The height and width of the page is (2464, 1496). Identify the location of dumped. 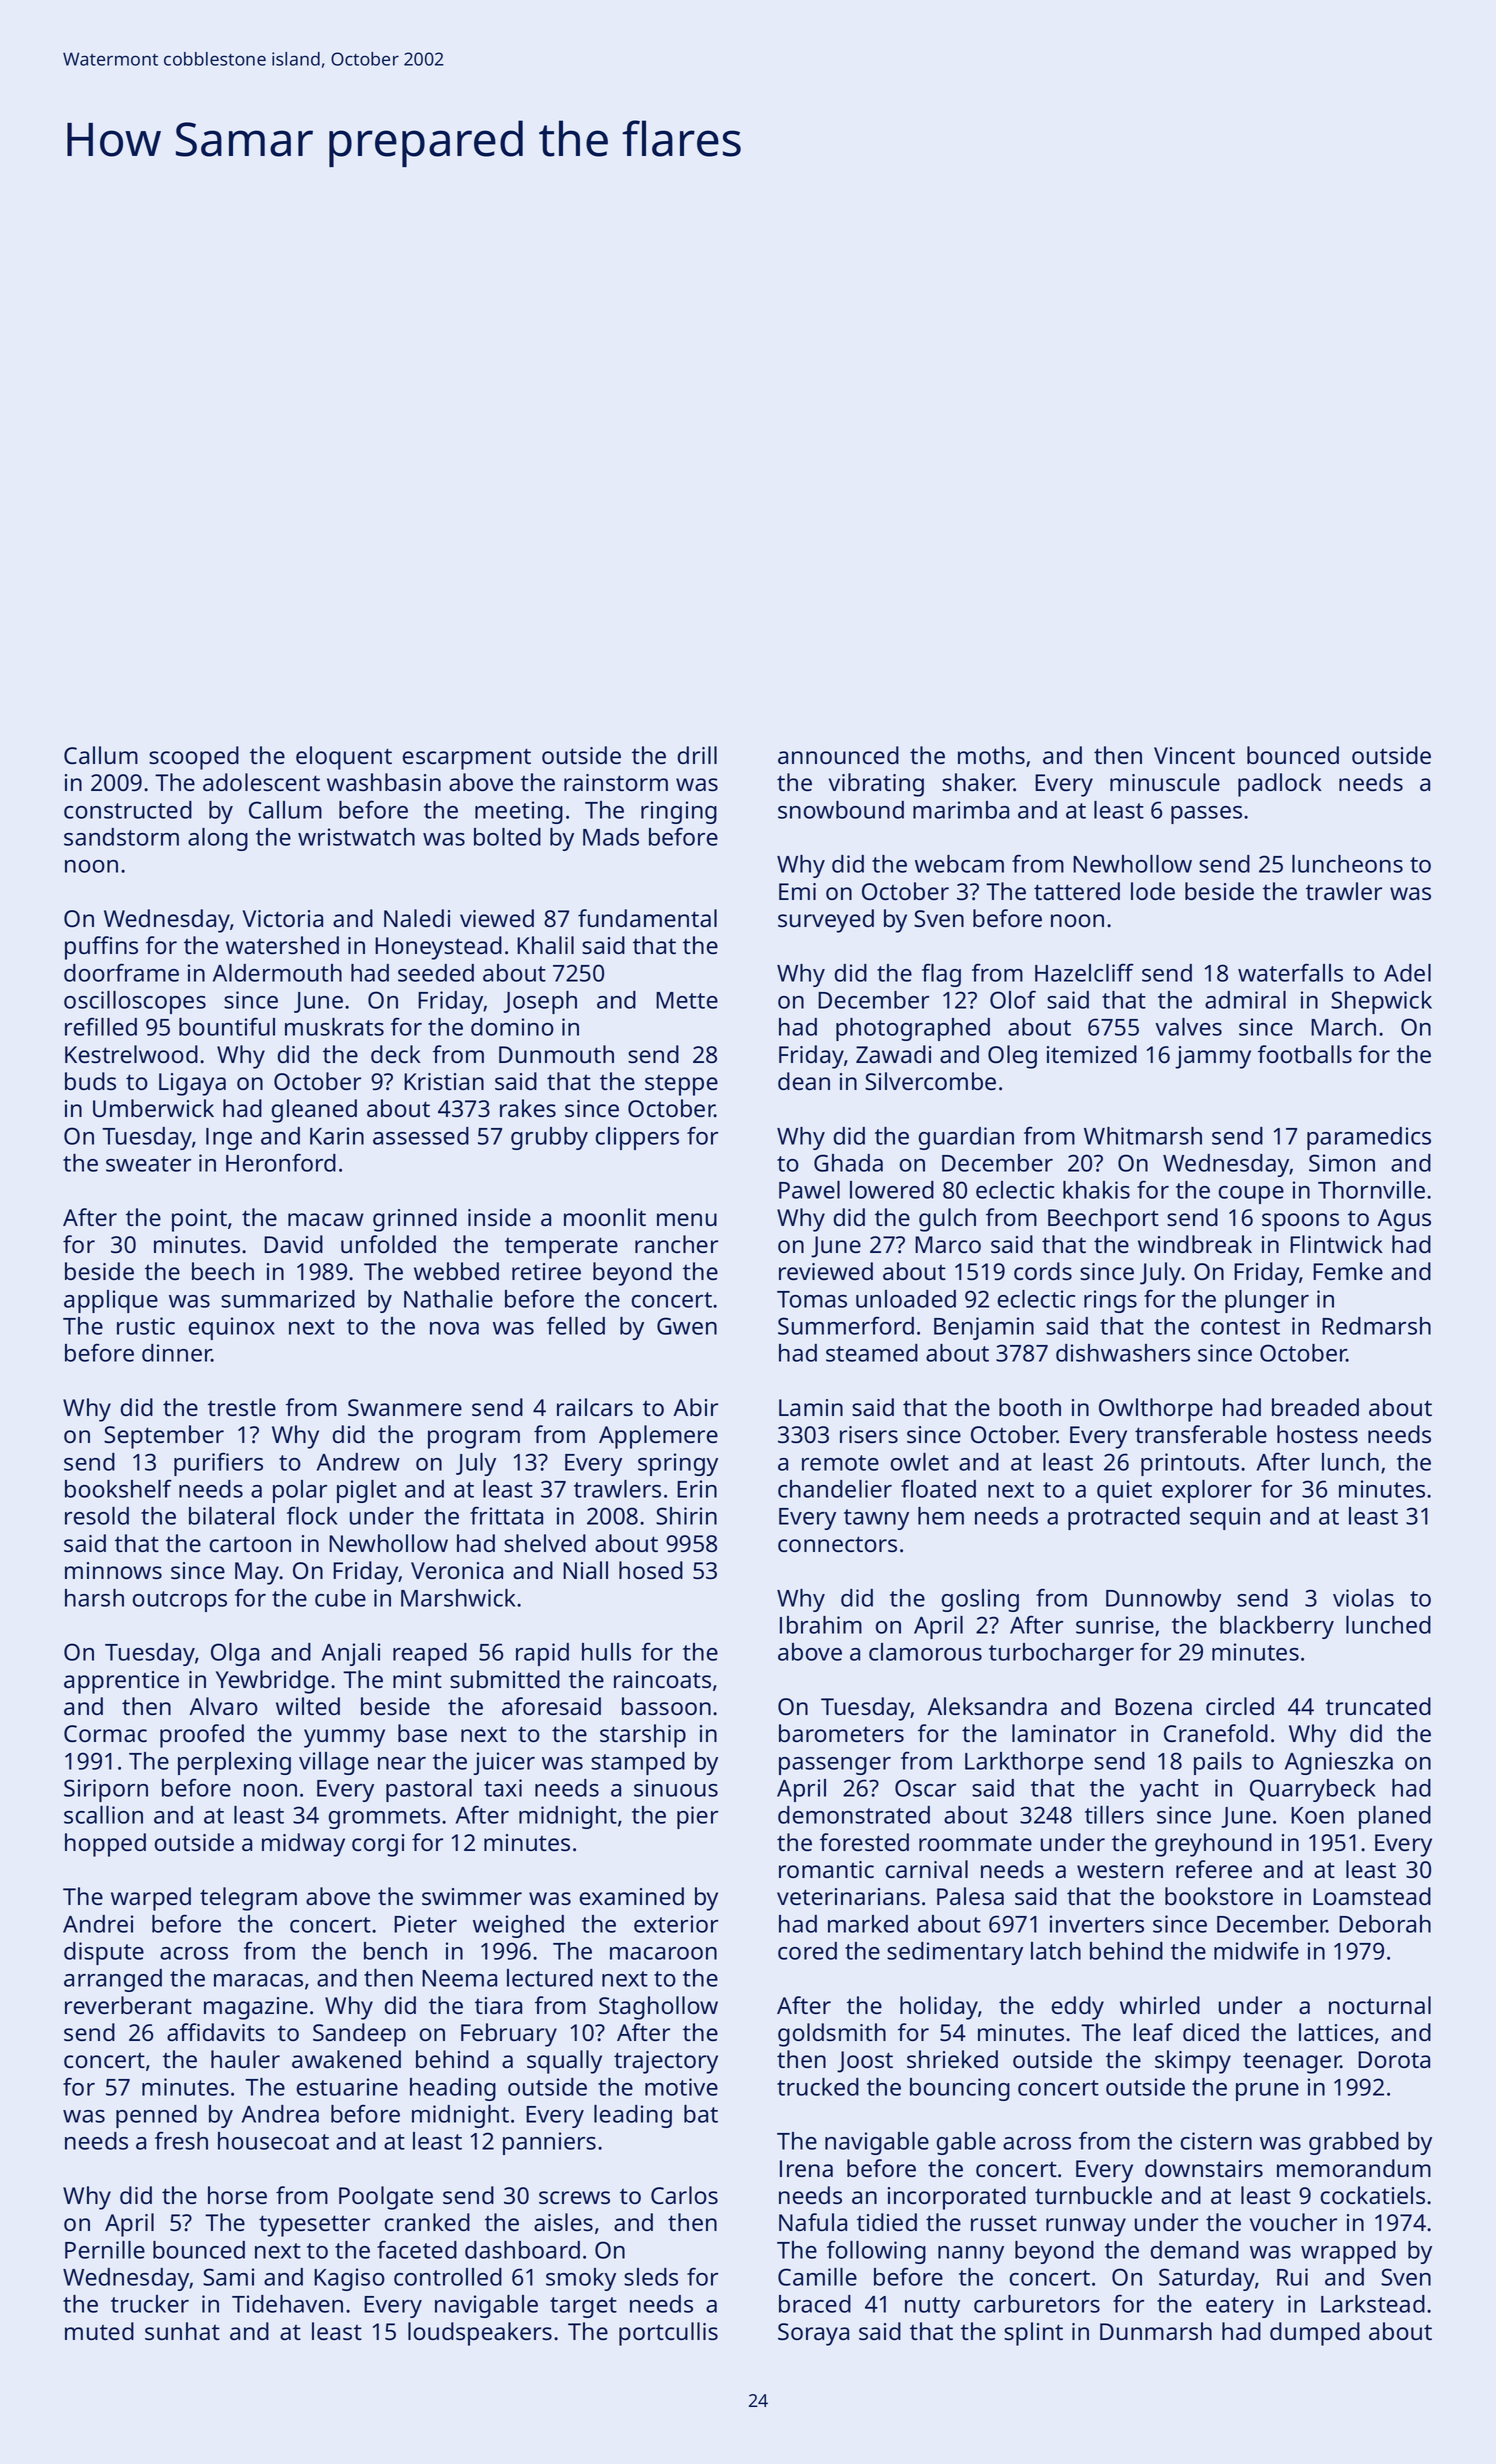
(1315, 2334).
